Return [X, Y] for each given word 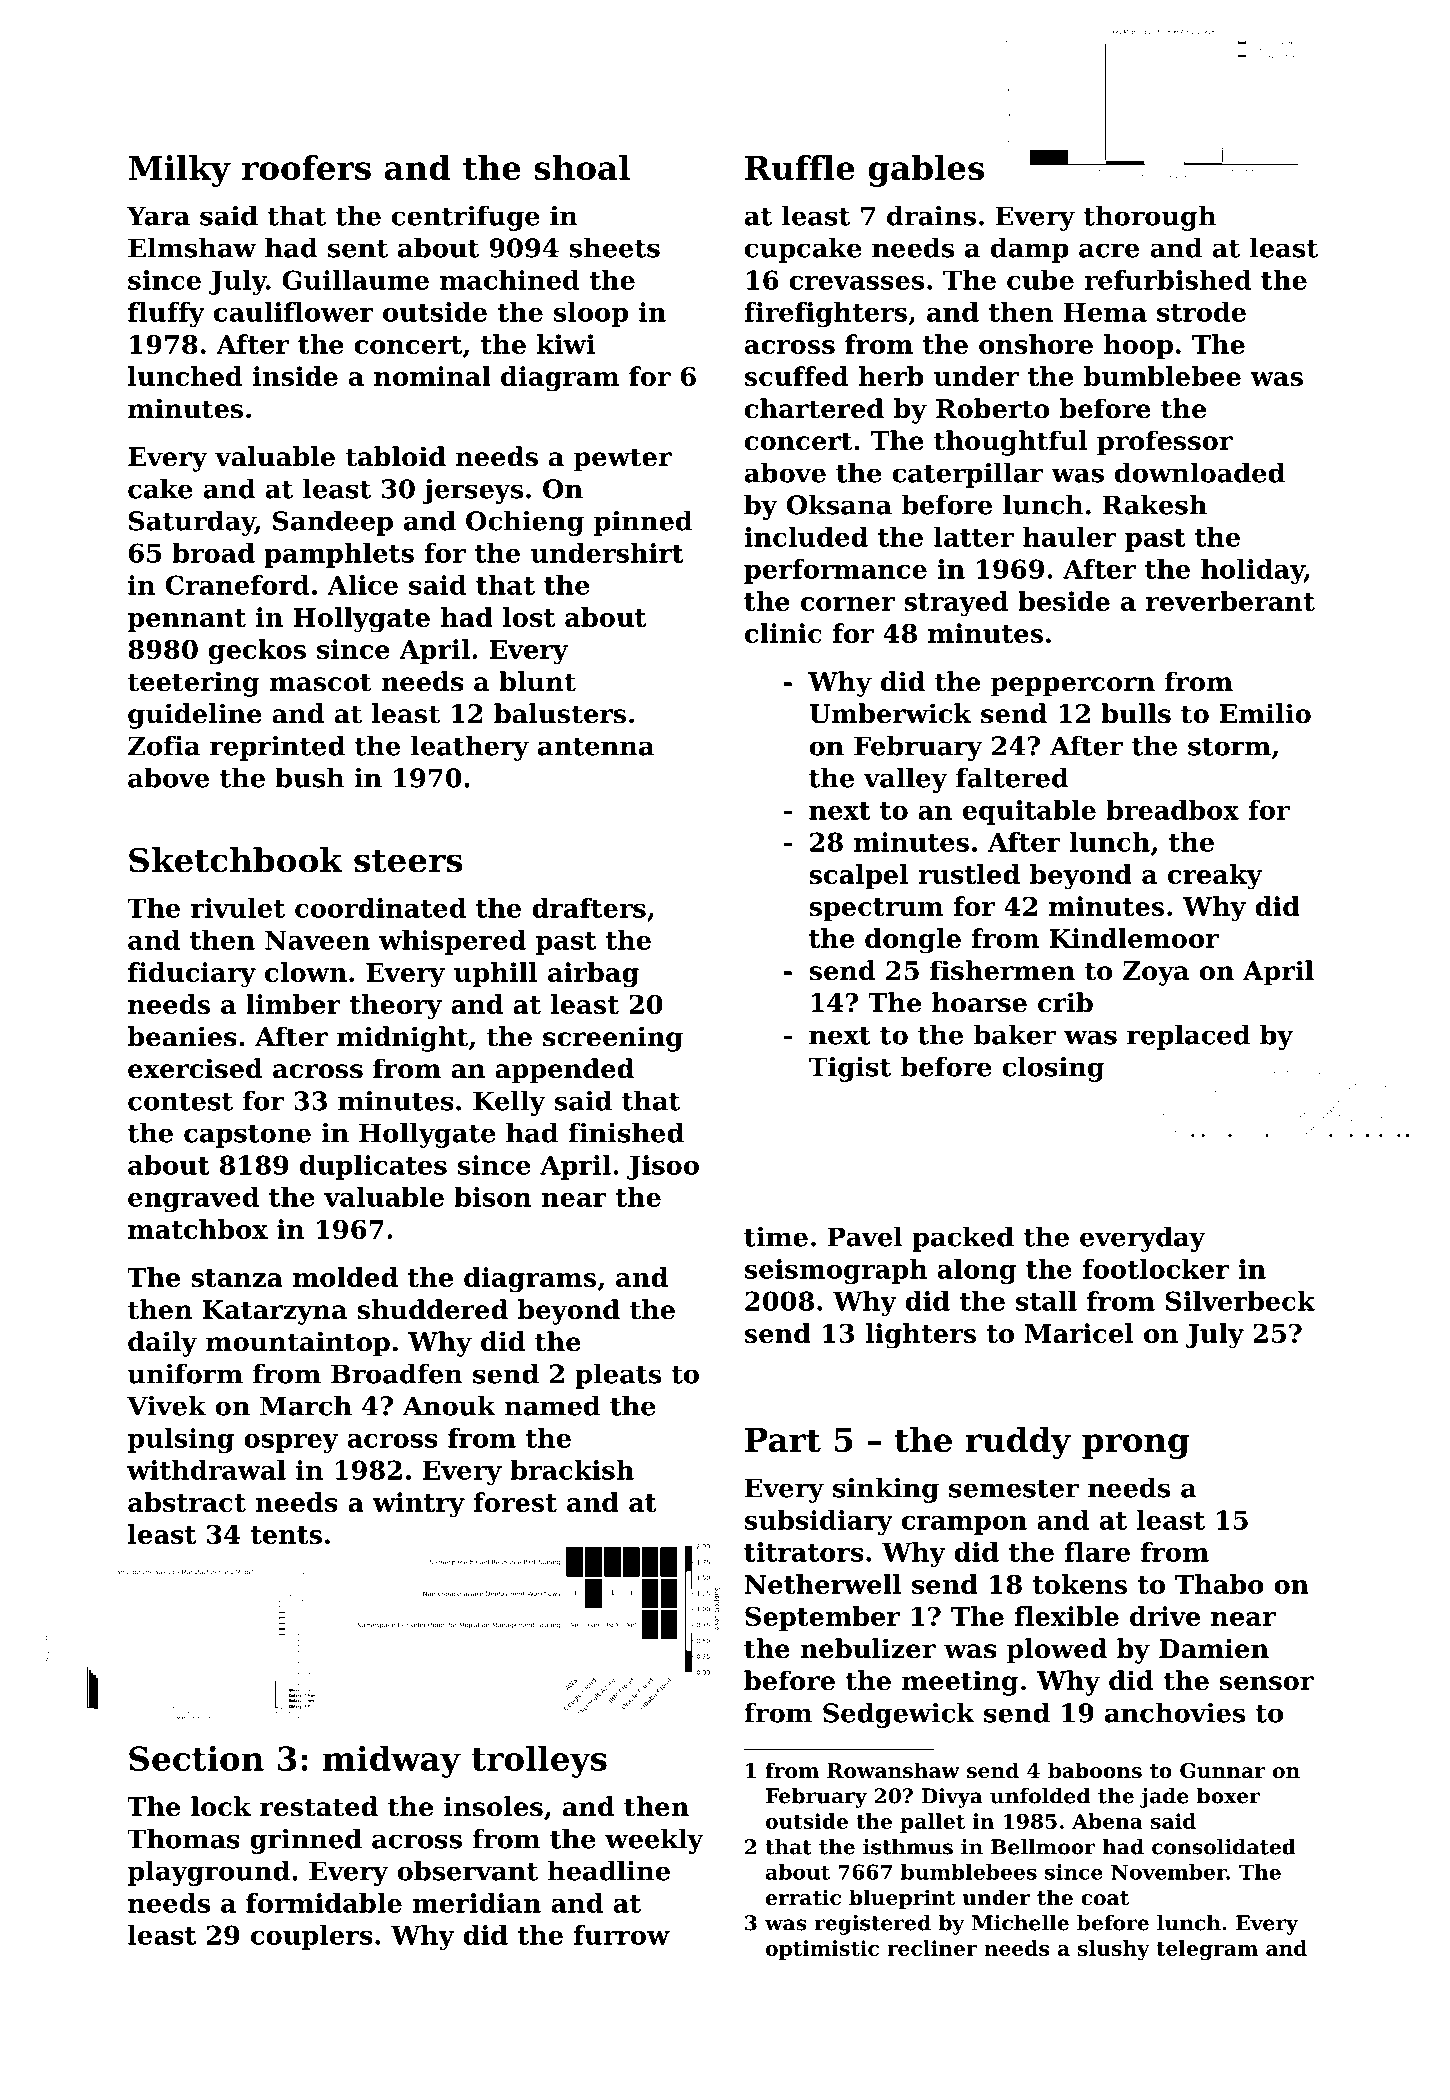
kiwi [566, 344]
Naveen [317, 940]
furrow [622, 1935]
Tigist [850, 1069]
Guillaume [355, 280]
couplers [312, 1937]
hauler [1069, 537]
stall [1046, 1301]
